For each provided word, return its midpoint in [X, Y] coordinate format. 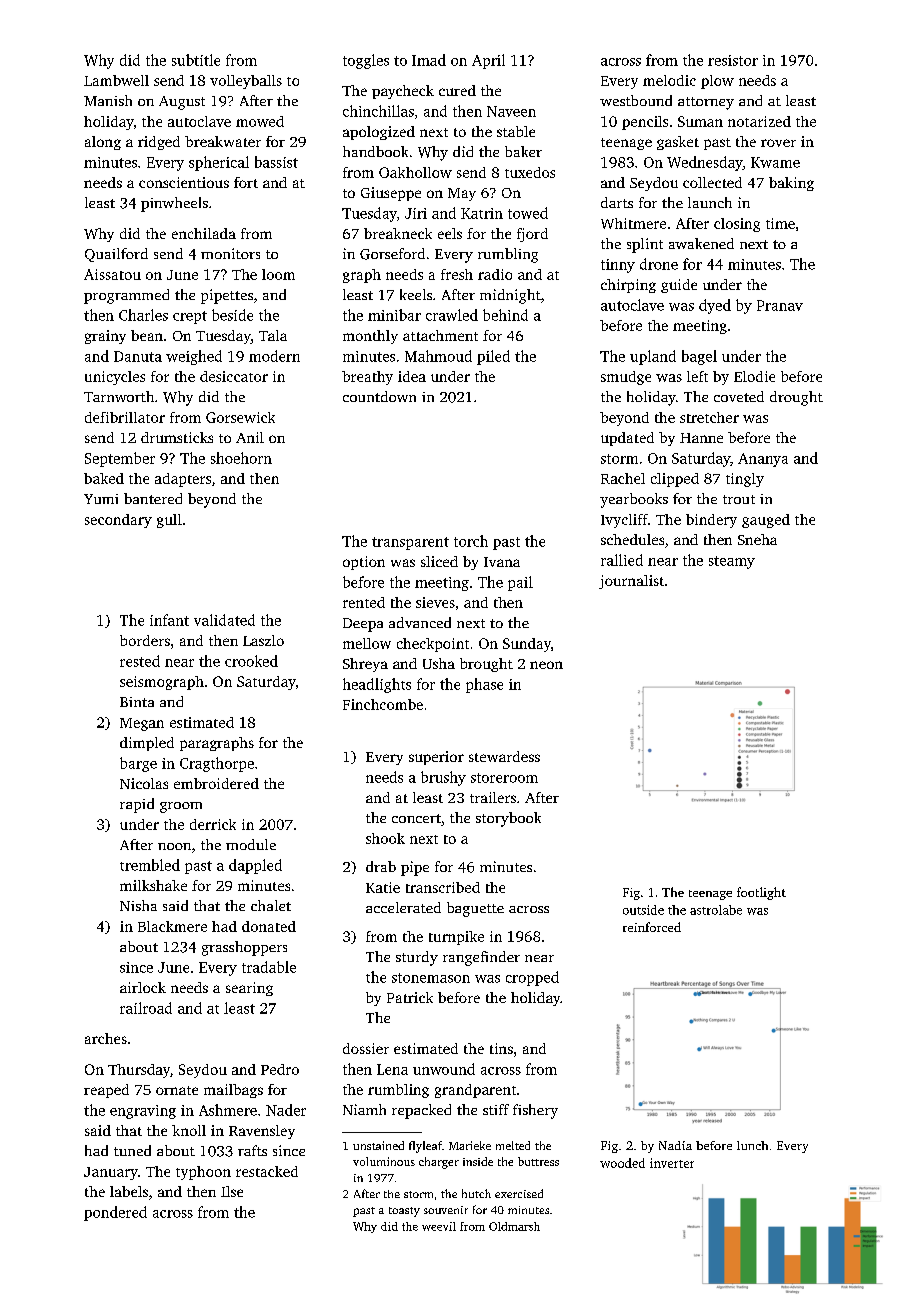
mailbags [233, 1091]
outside [643, 910]
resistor [733, 60]
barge [138, 764]
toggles [366, 61]
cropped [532, 978]
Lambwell [116, 80]
